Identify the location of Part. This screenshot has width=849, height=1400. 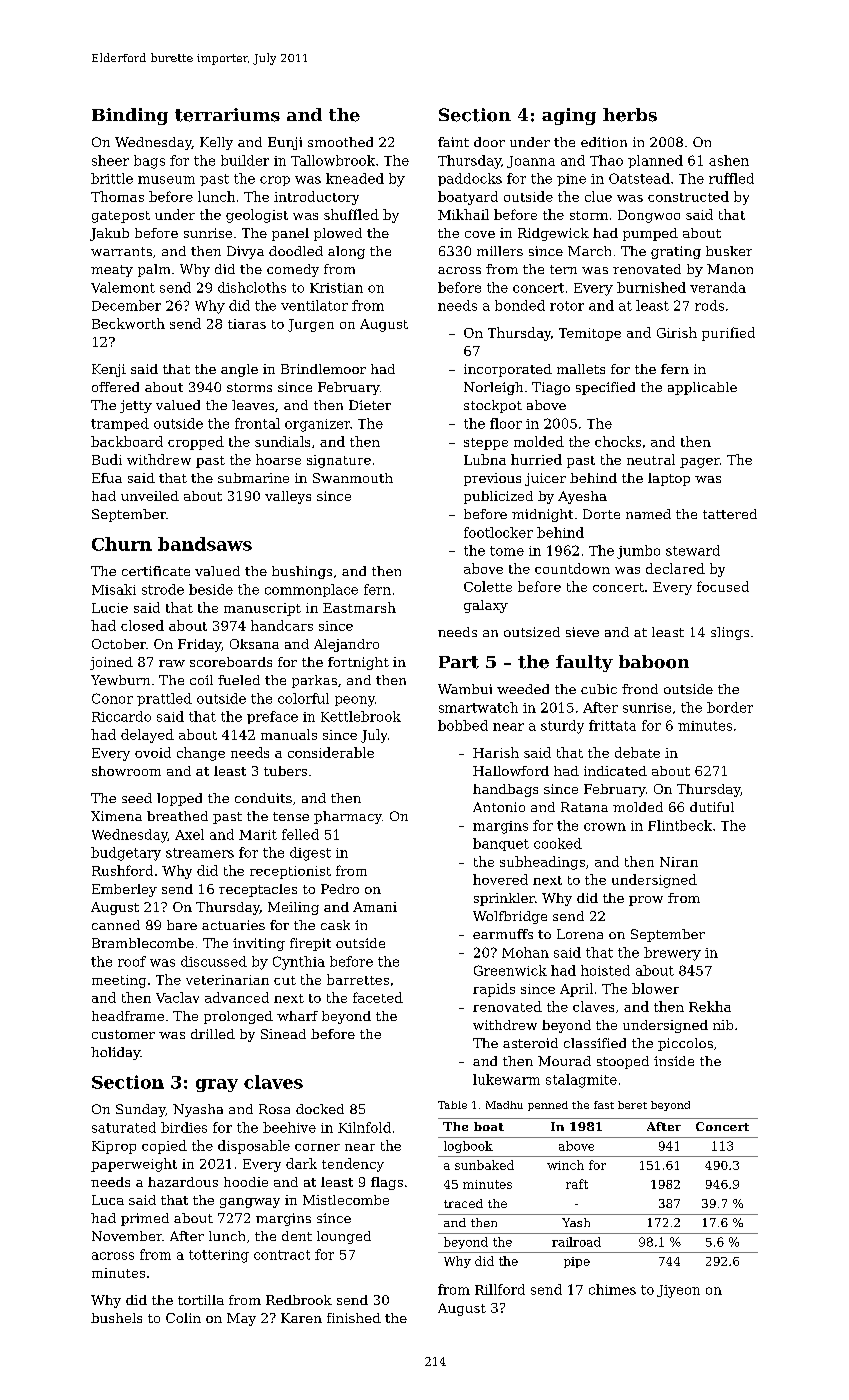
(459, 662).
